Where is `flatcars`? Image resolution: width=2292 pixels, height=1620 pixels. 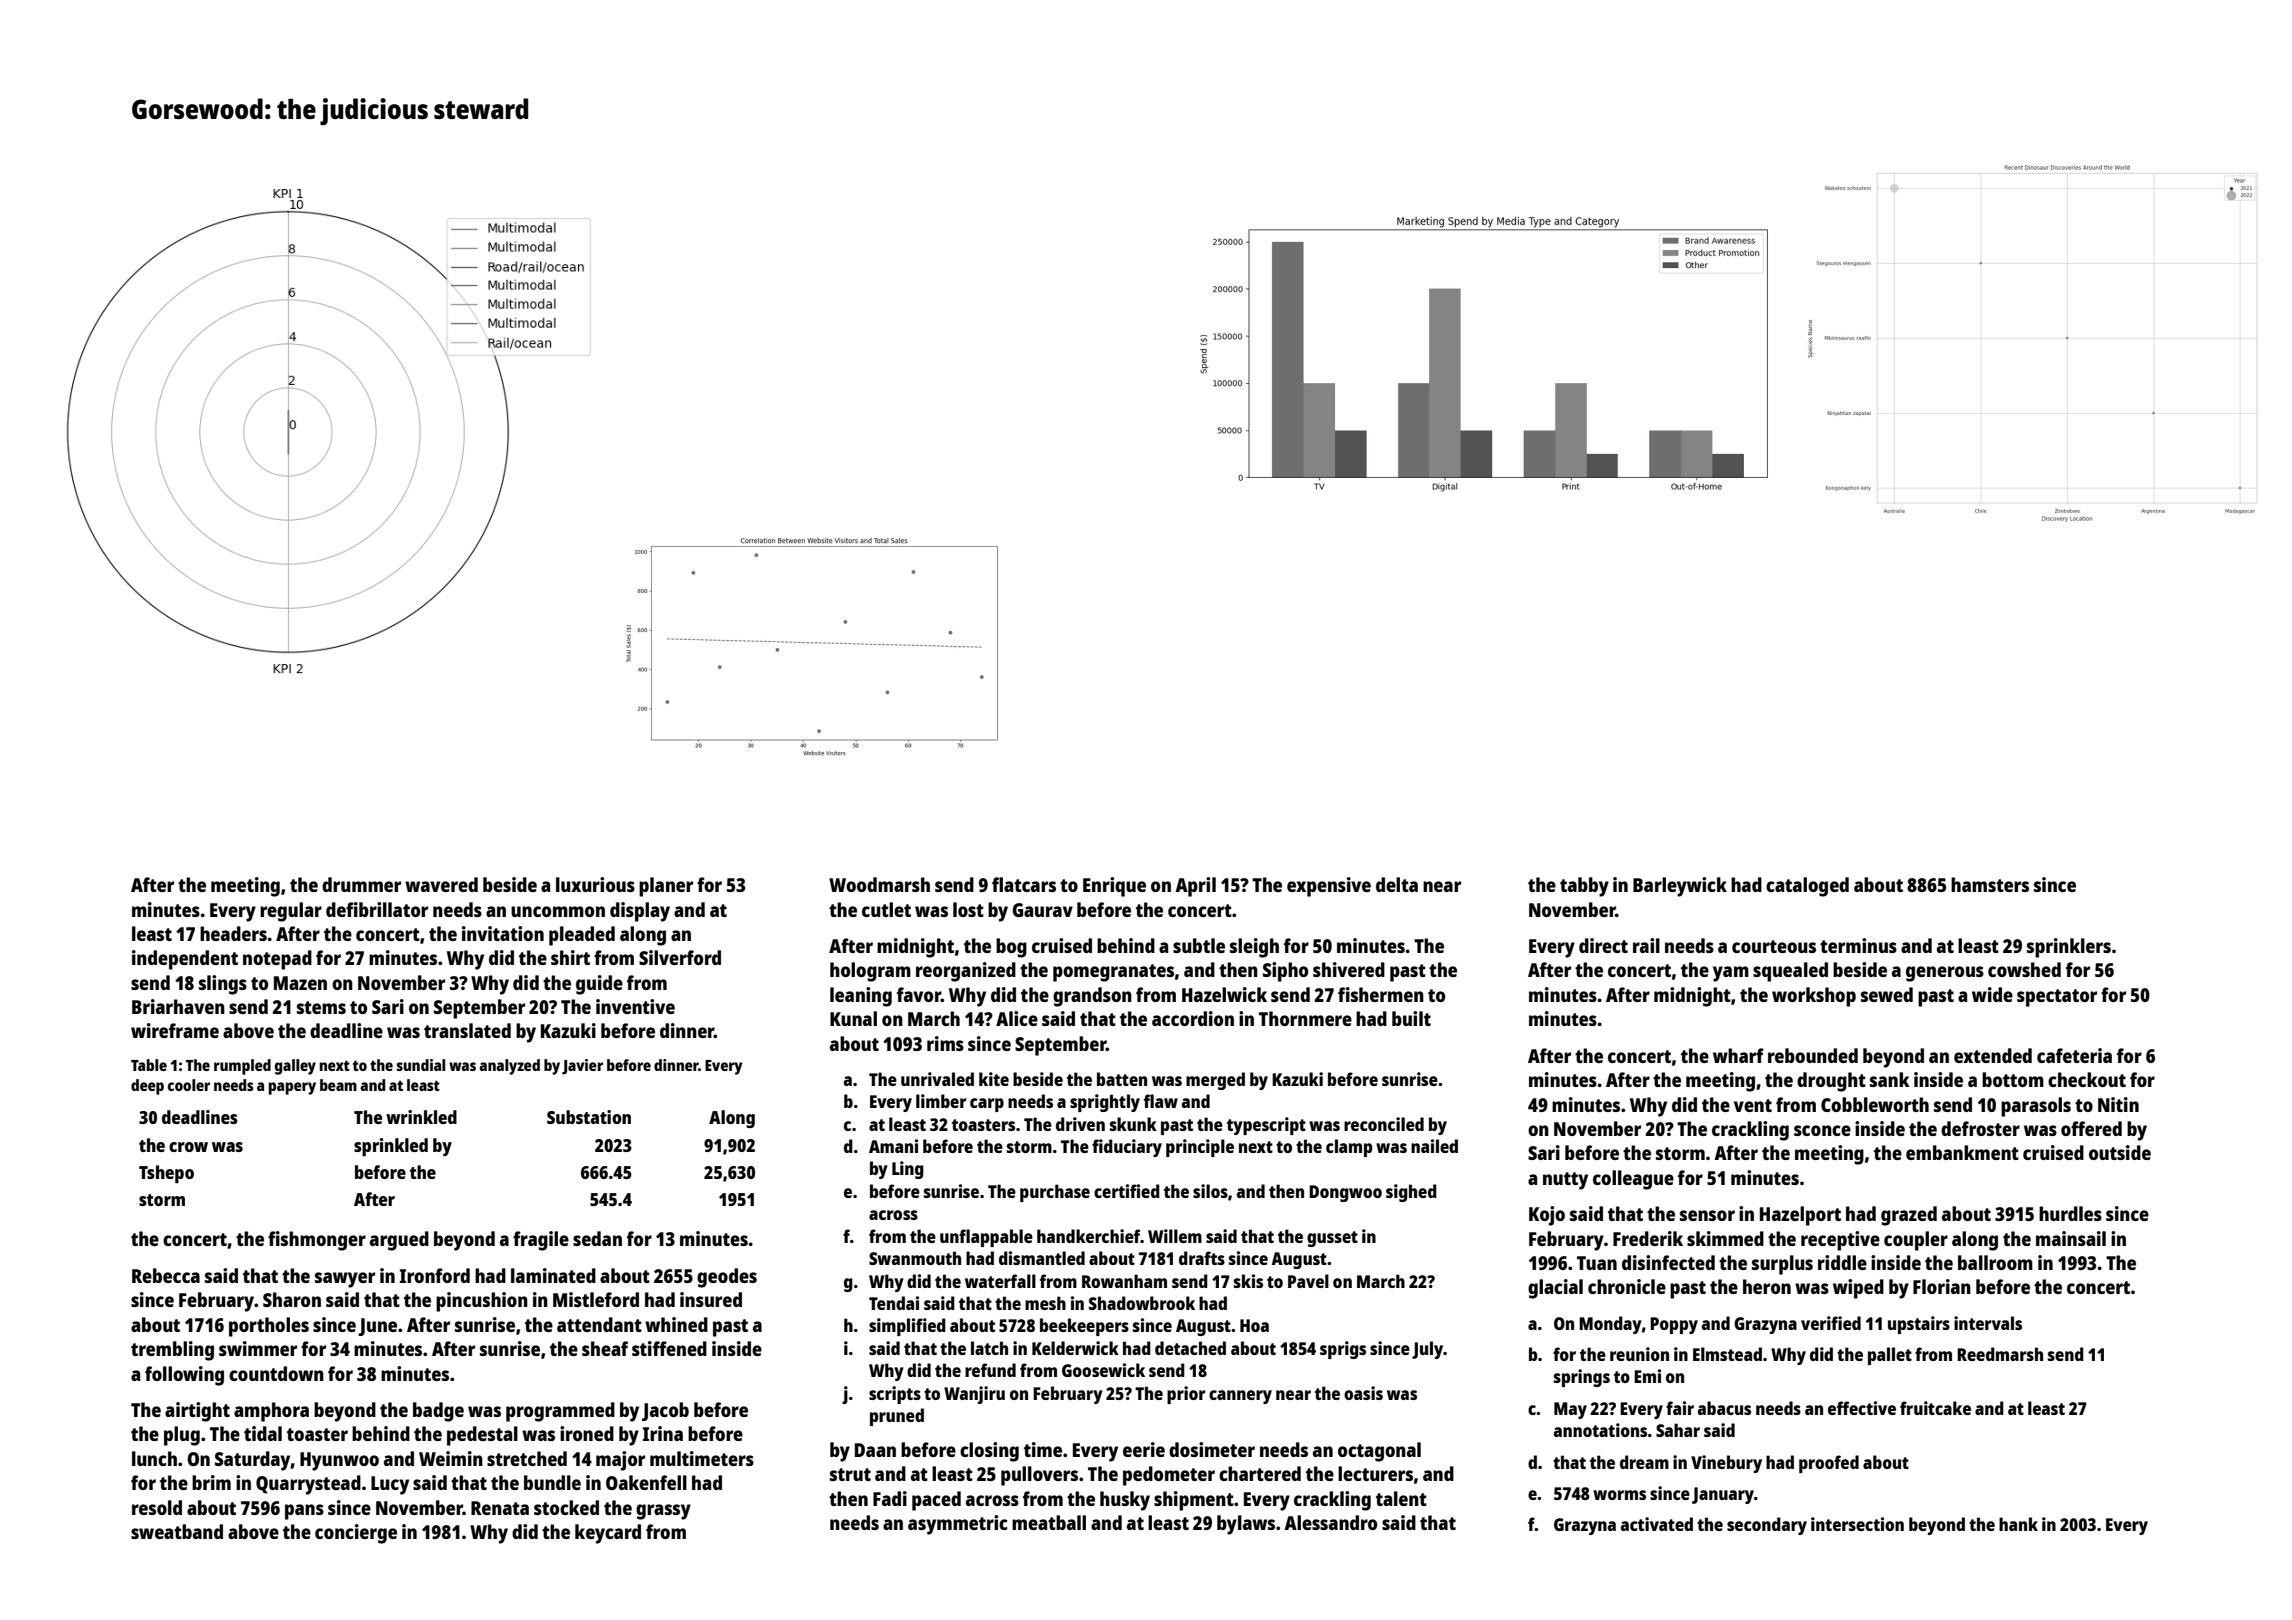 flatcars is located at coordinates (1024, 884).
